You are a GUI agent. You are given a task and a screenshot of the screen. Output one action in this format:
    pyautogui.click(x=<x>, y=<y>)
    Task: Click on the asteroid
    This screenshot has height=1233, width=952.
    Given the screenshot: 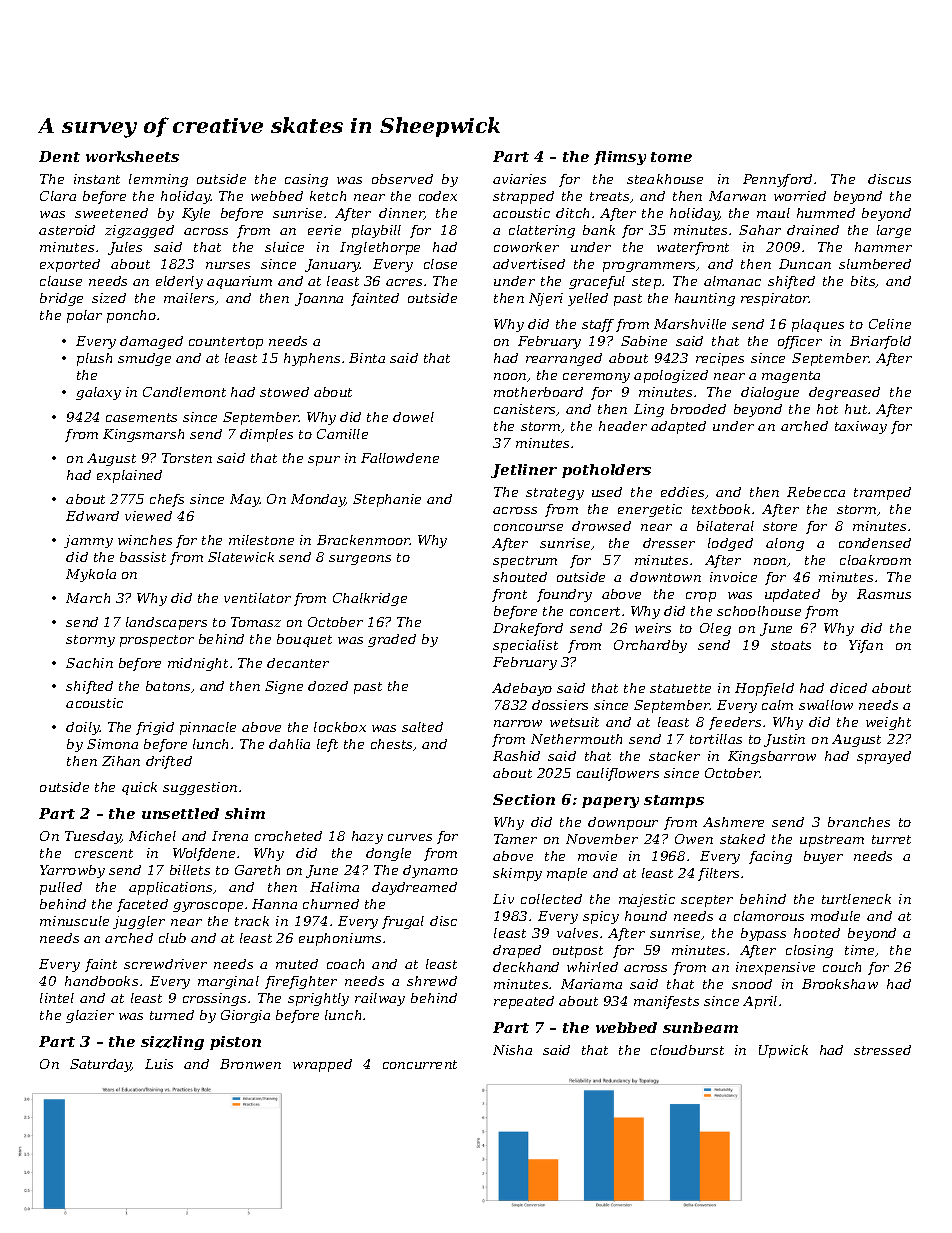 What is the action you would take?
    pyautogui.click(x=67, y=230)
